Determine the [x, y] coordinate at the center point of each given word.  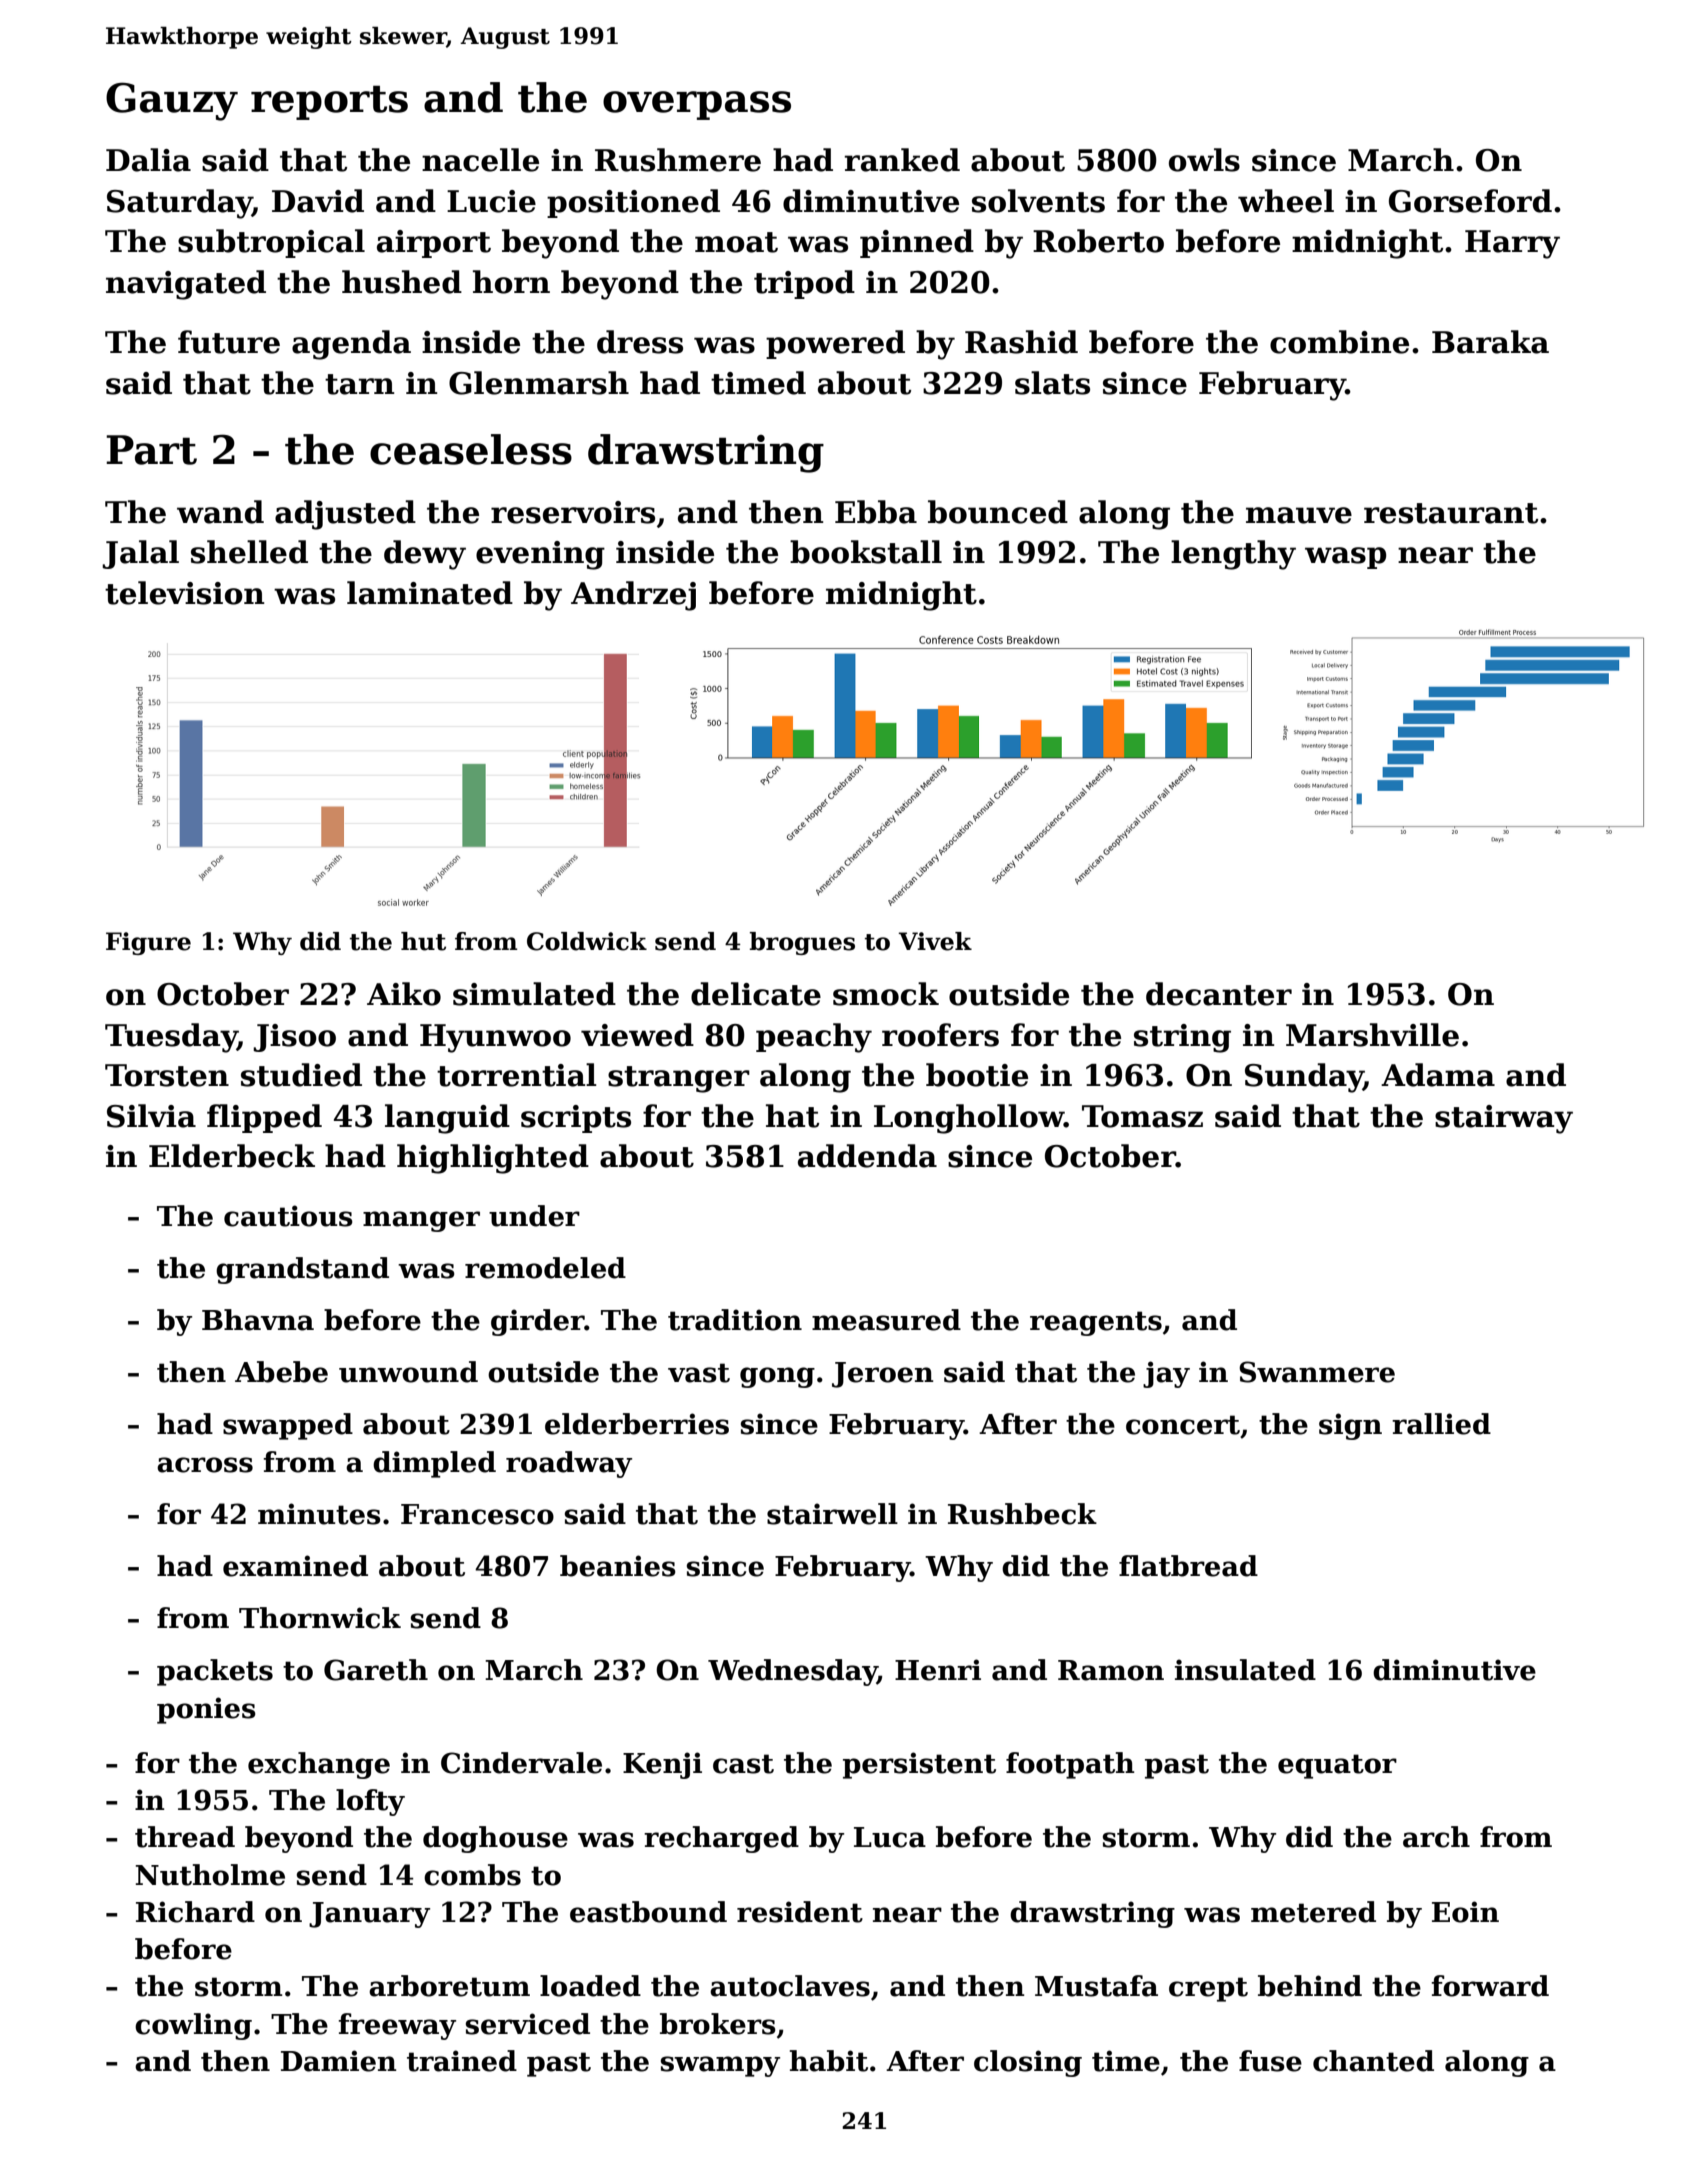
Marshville [1372, 1035]
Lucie [491, 201]
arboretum [449, 1986]
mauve [1299, 515]
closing [1028, 2063]
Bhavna [258, 1320]
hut [423, 941]
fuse [1270, 2061]
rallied [1441, 1424]
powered [835, 344]
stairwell [832, 1514]
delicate [756, 994]
